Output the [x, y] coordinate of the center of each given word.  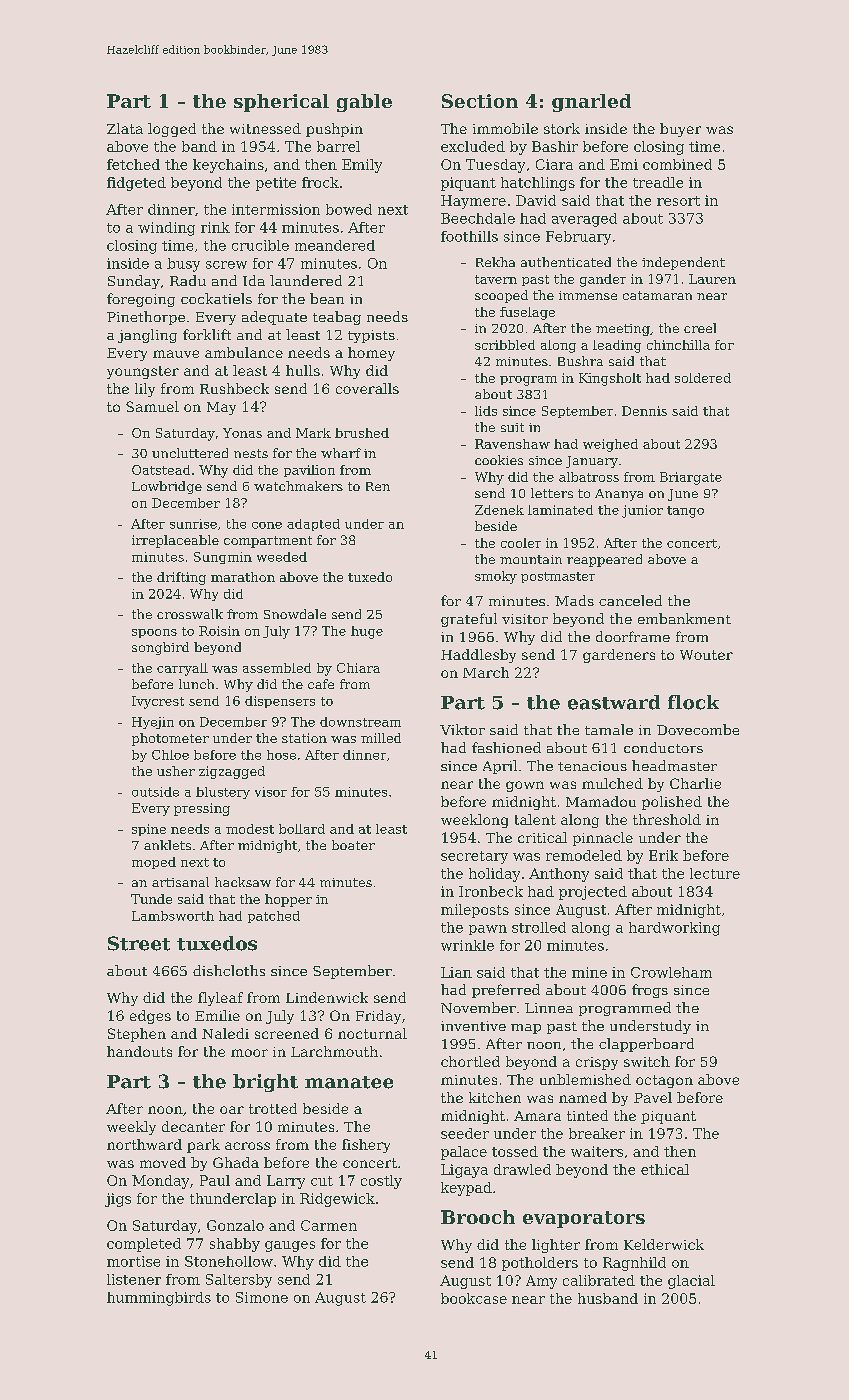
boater [353, 845]
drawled [522, 1169]
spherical [281, 103]
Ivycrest [158, 702]
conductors [663, 747]
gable [364, 103]
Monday [160, 1182]
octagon [664, 1081]
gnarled [591, 103]
